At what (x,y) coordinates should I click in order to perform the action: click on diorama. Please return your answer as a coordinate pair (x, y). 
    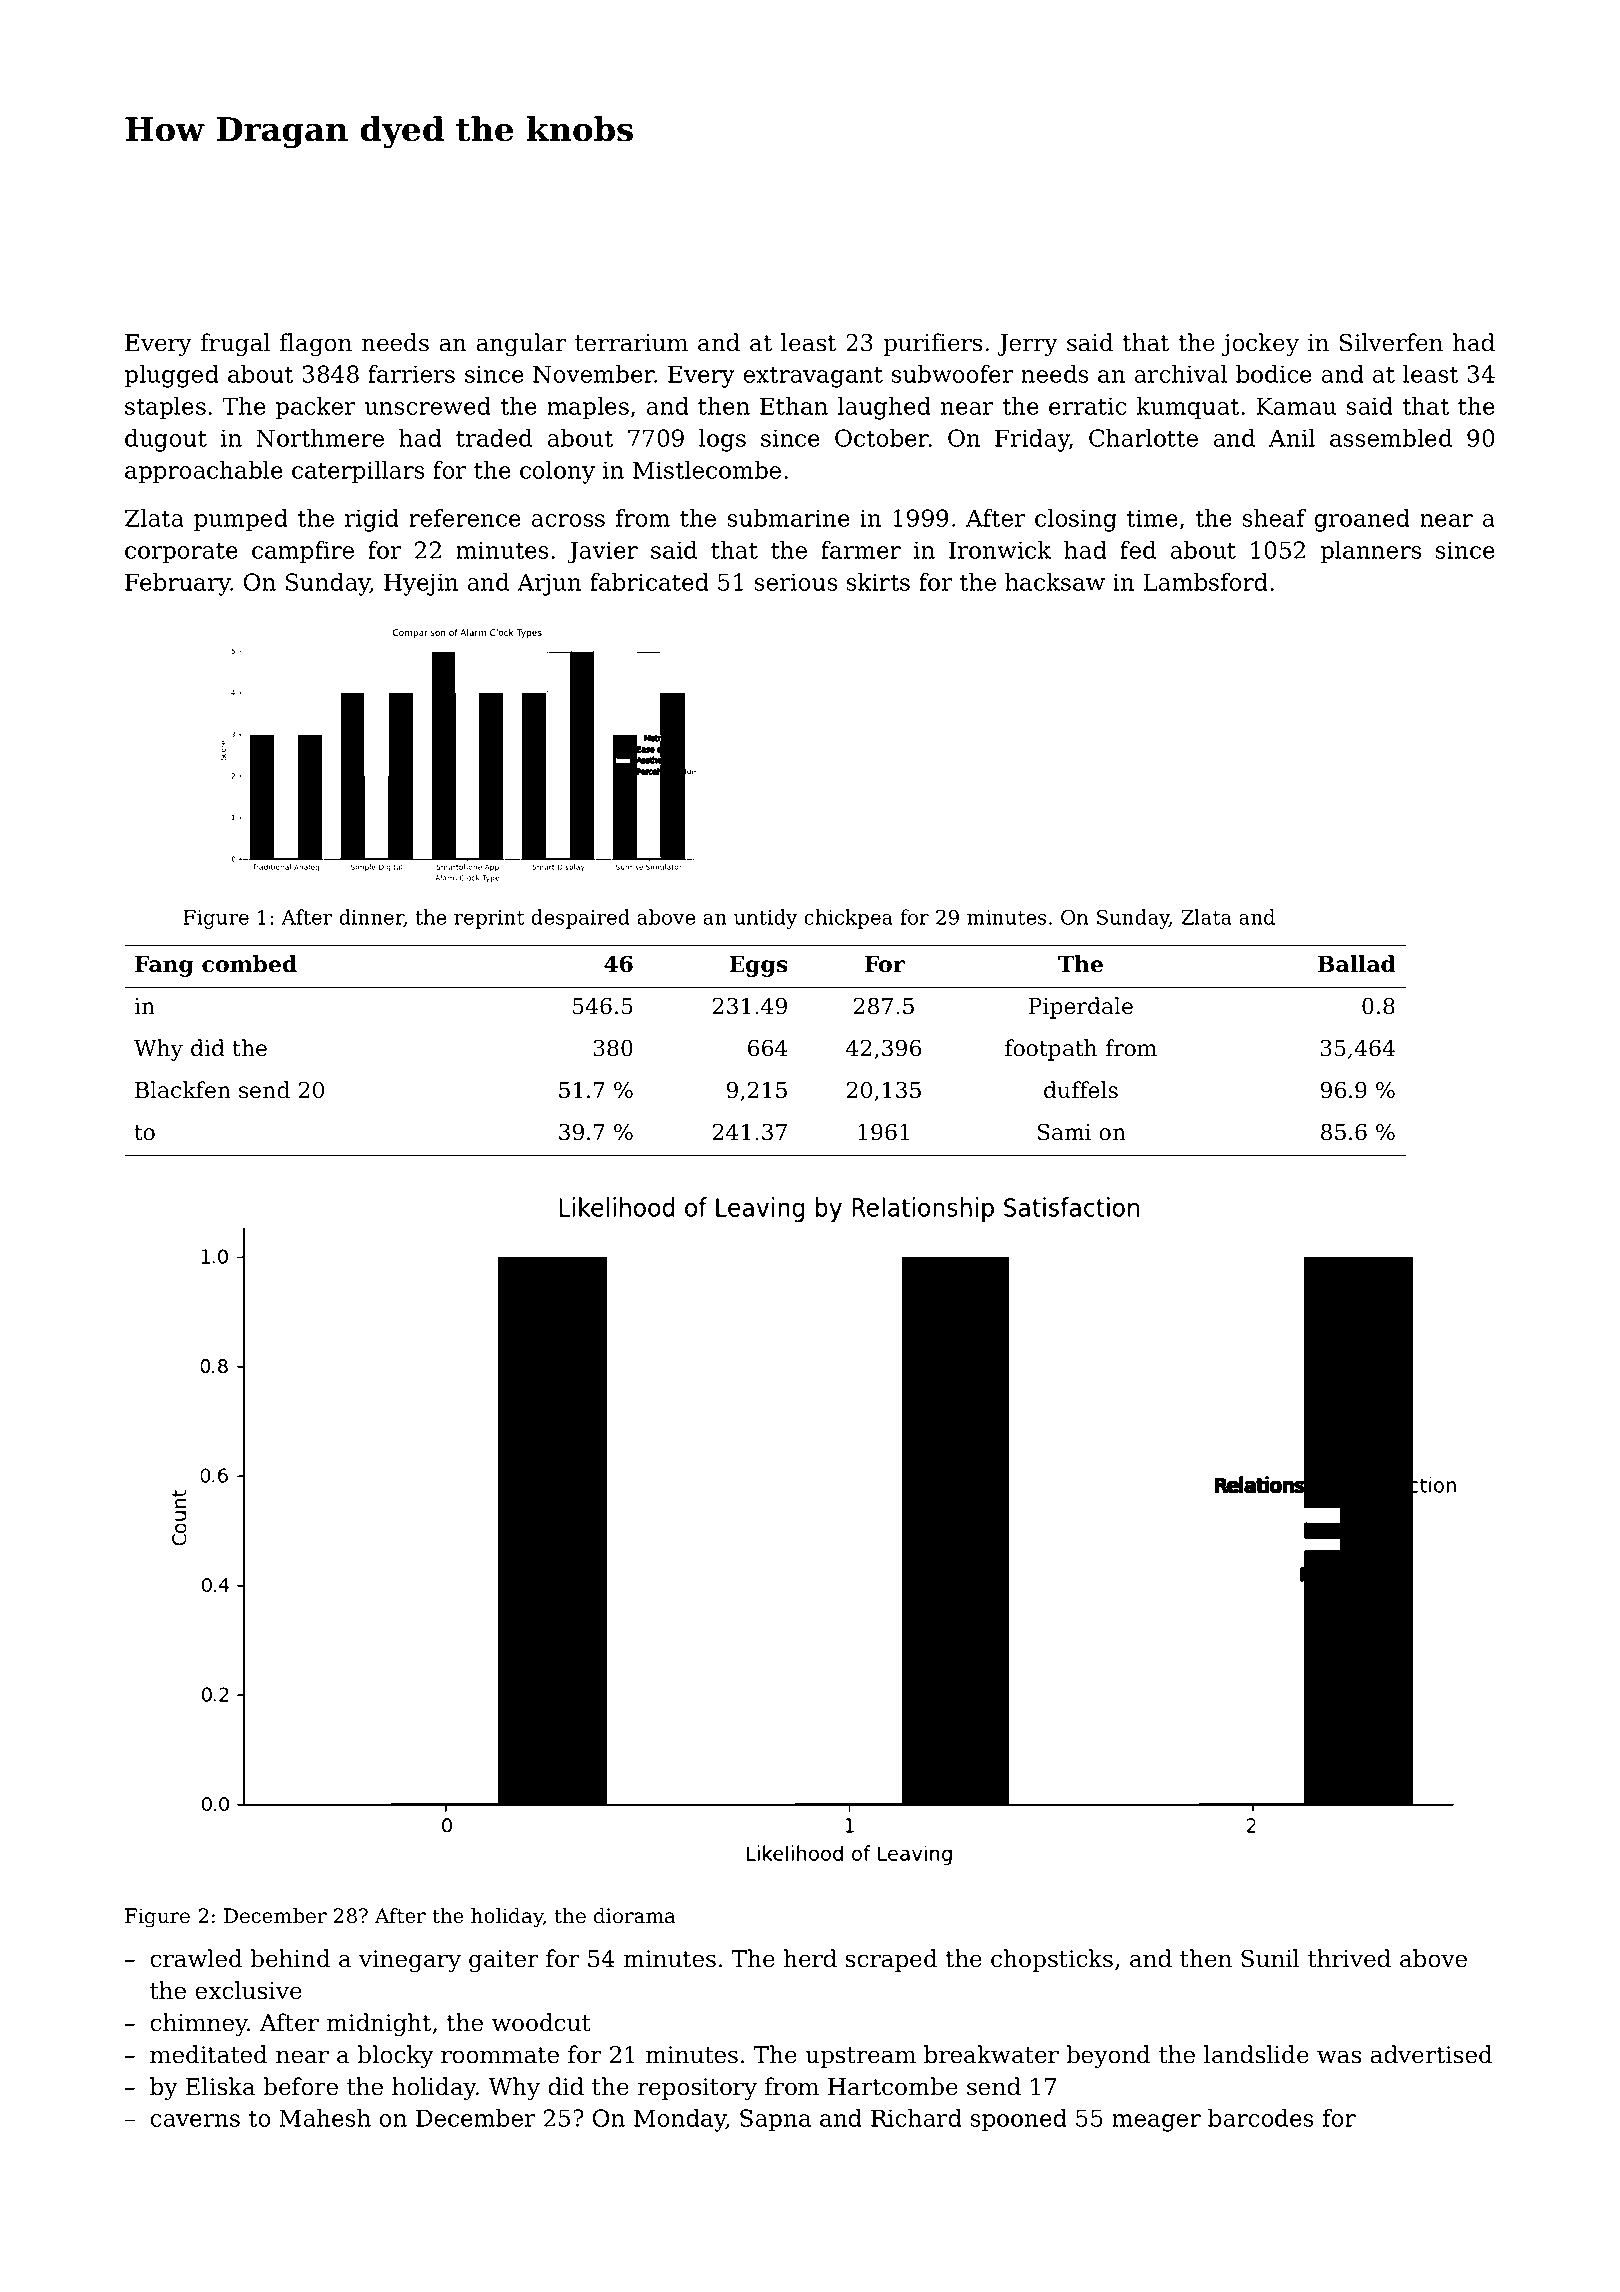
    Looking at the image, I should click on (635, 1916).
